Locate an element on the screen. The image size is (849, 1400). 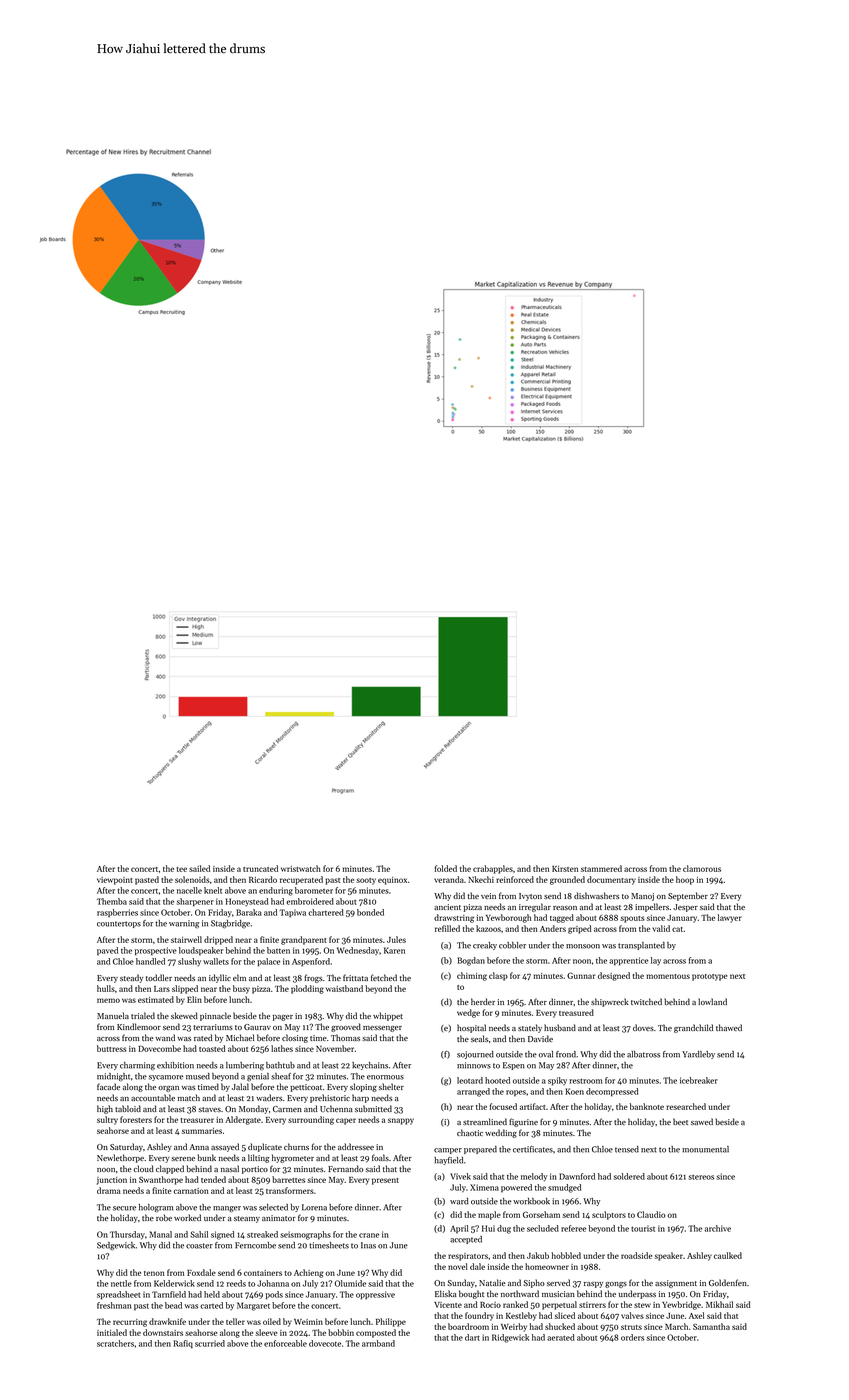
armband is located at coordinates (378, 1343).
